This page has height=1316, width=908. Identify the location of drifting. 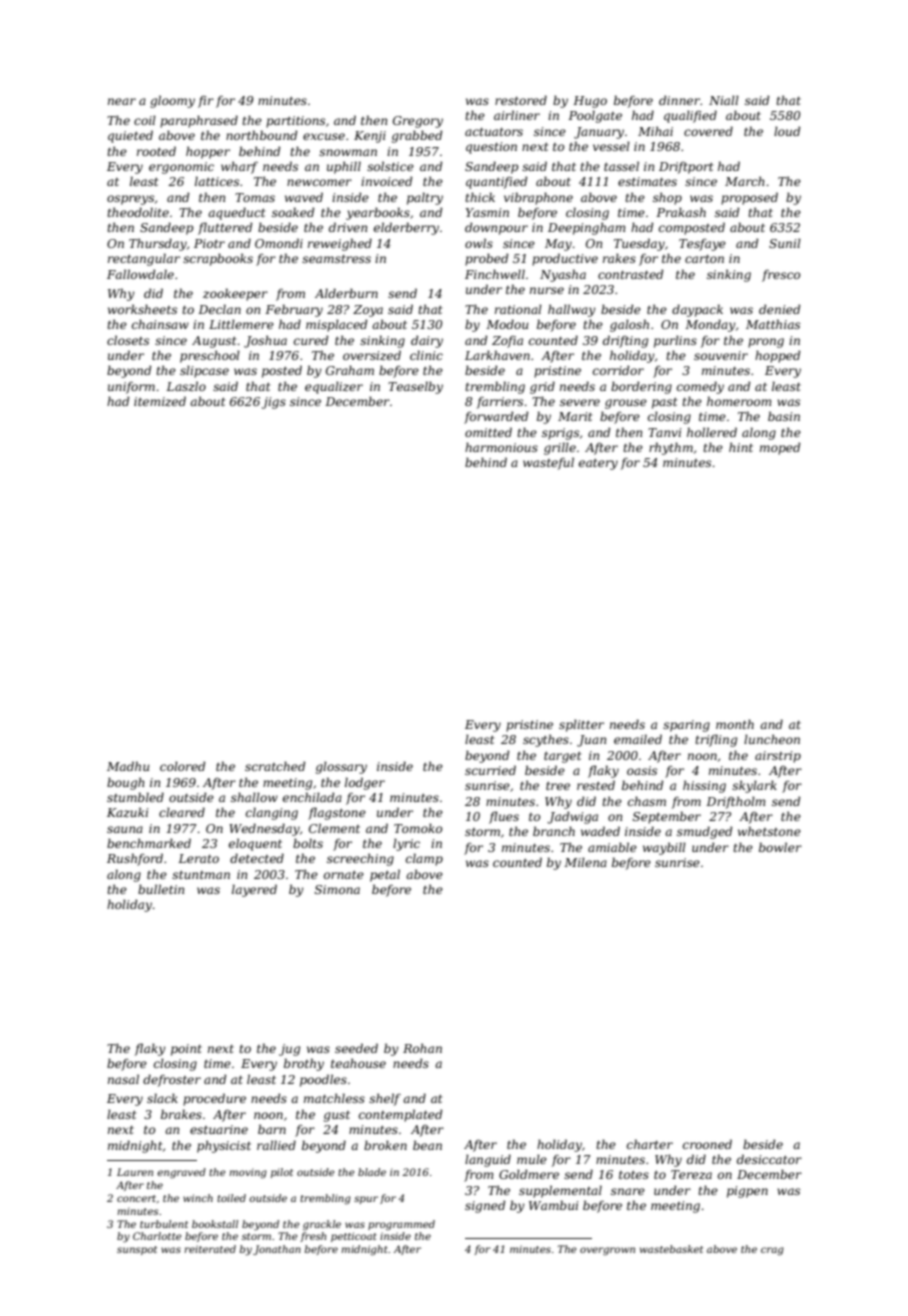
(625, 341).
